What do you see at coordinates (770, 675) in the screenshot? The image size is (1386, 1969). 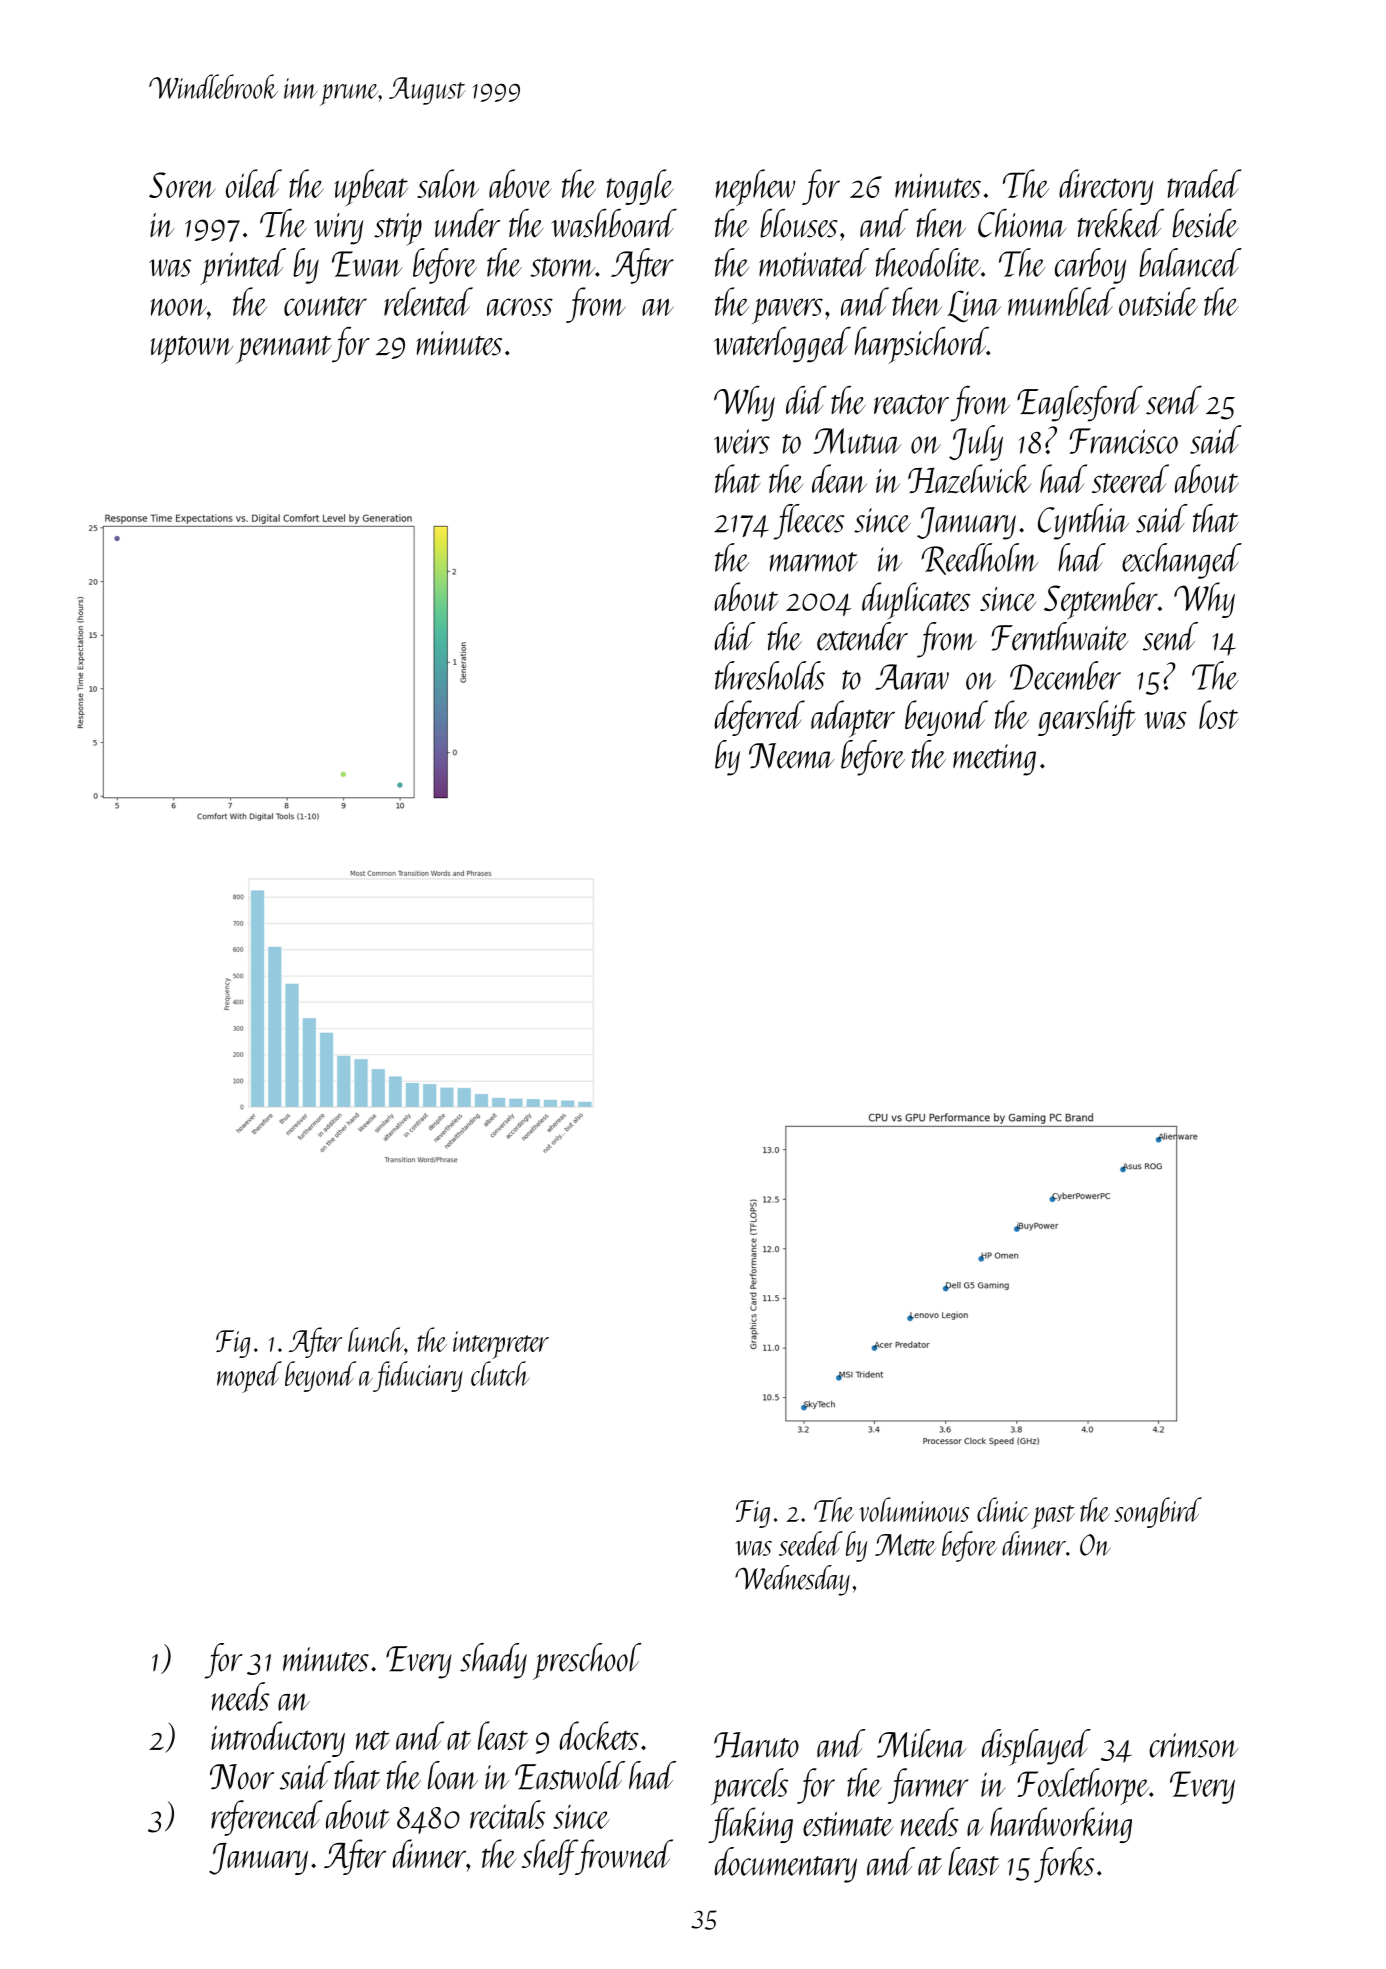 I see `thresholds` at bounding box center [770, 675].
